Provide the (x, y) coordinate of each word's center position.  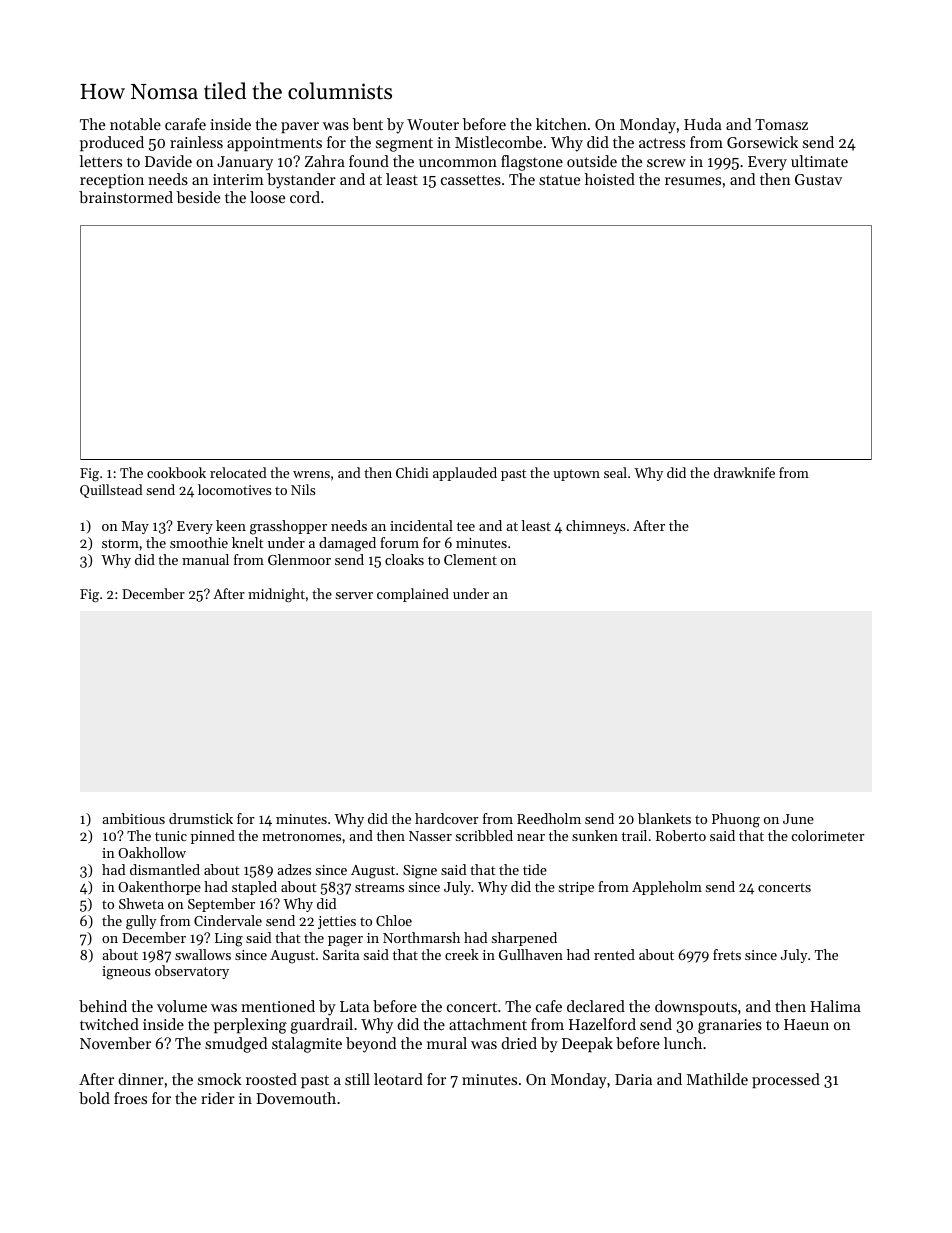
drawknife (744, 472)
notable (135, 124)
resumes (693, 181)
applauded (465, 474)
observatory (192, 972)
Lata (354, 1006)
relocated (238, 472)
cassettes (471, 180)
